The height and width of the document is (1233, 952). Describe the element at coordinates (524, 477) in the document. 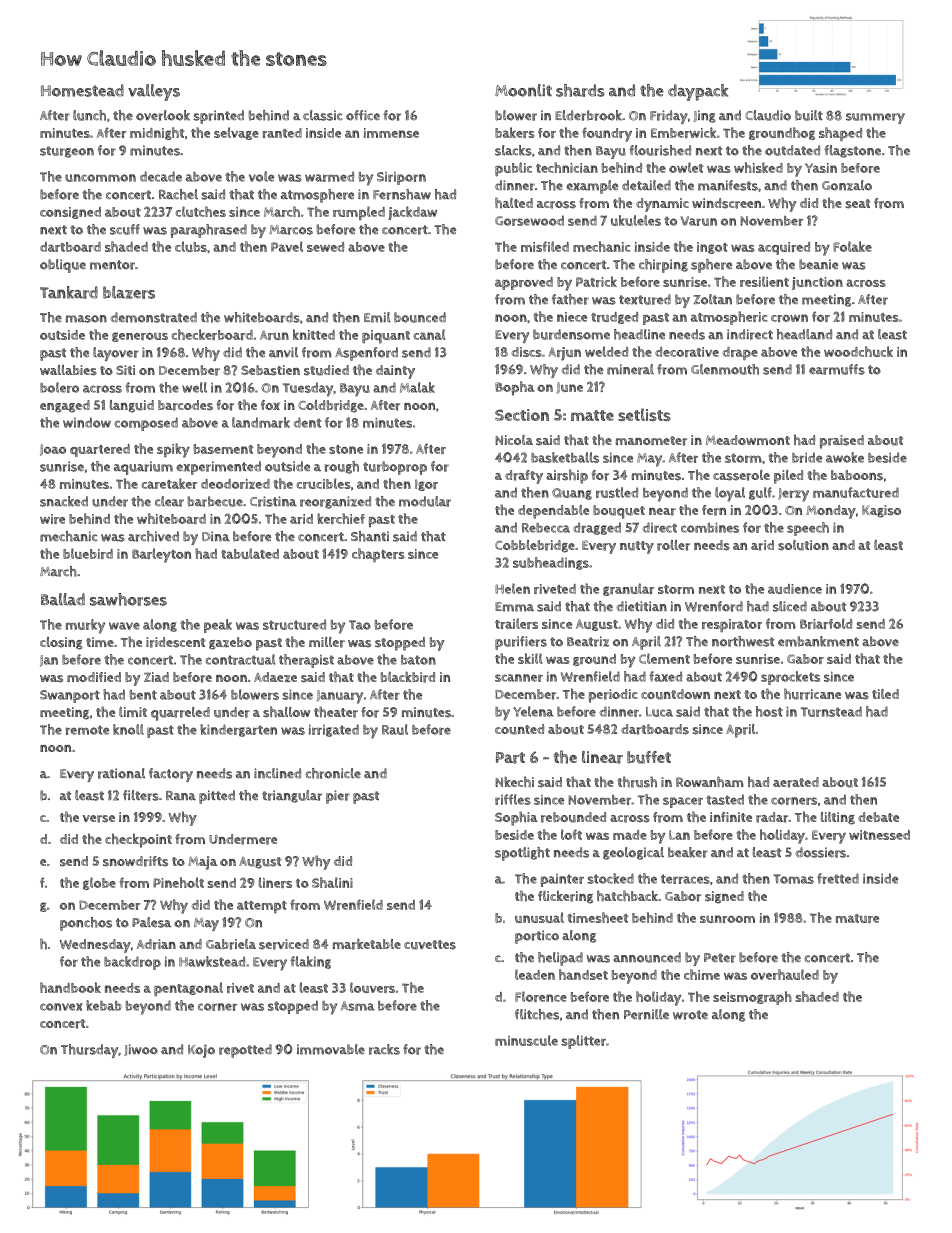

I see `drafty` at that location.
